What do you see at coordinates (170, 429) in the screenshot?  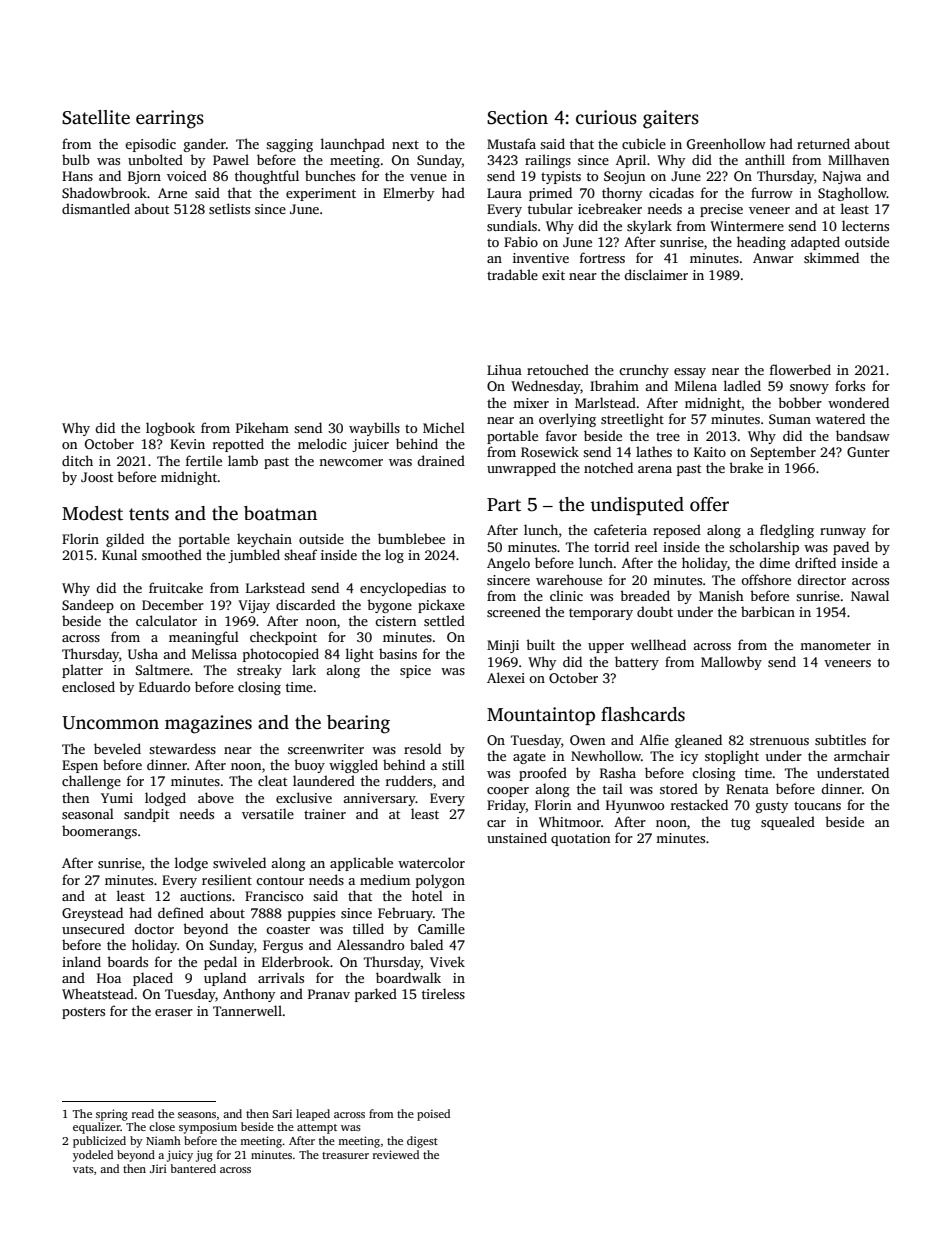 I see `logbook` at bounding box center [170, 429].
